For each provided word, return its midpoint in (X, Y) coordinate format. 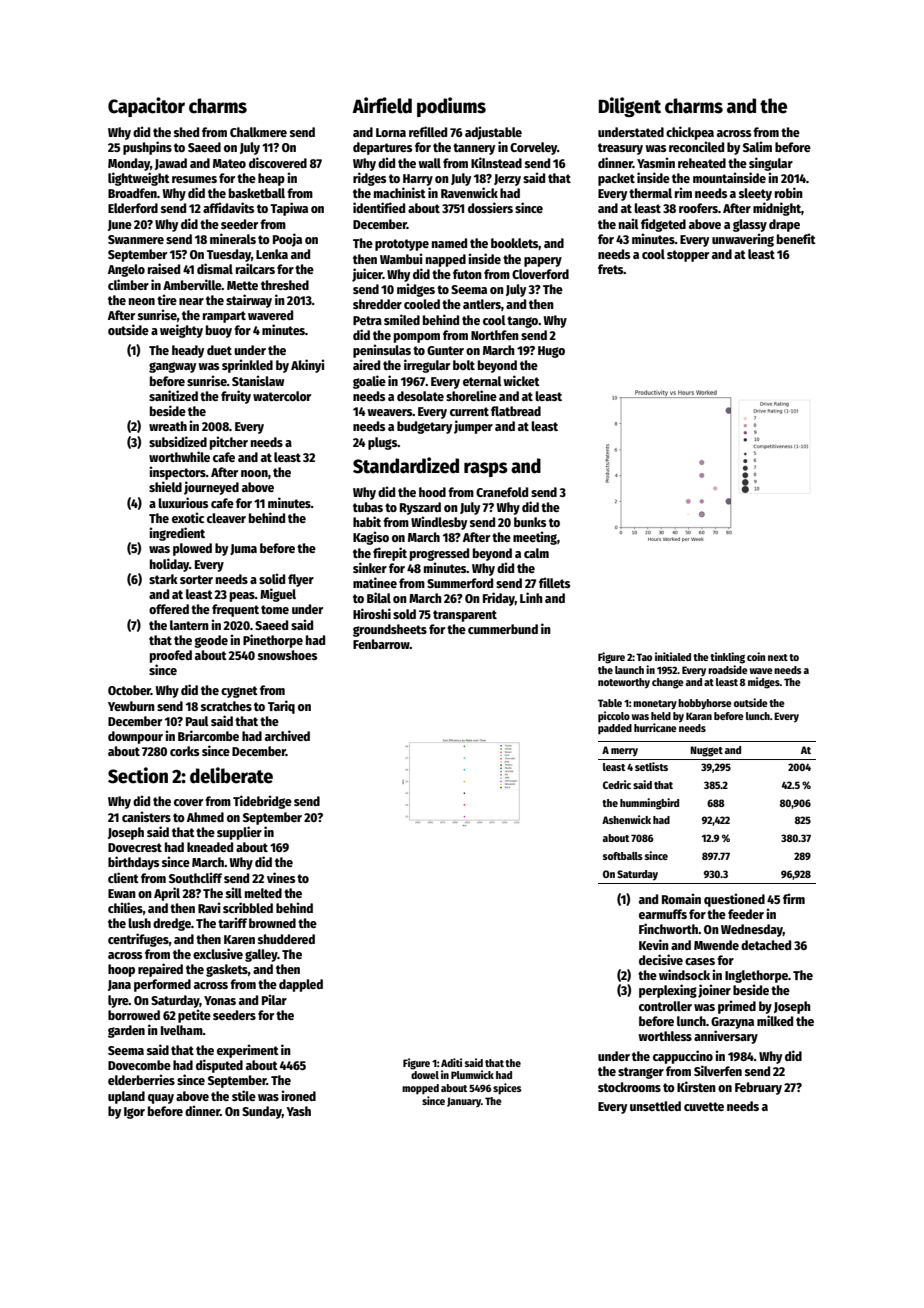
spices (507, 1089)
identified (379, 207)
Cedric (617, 784)
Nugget (706, 751)
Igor (134, 1113)
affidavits (228, 207)
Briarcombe (208, 735)
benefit (796, 238)
